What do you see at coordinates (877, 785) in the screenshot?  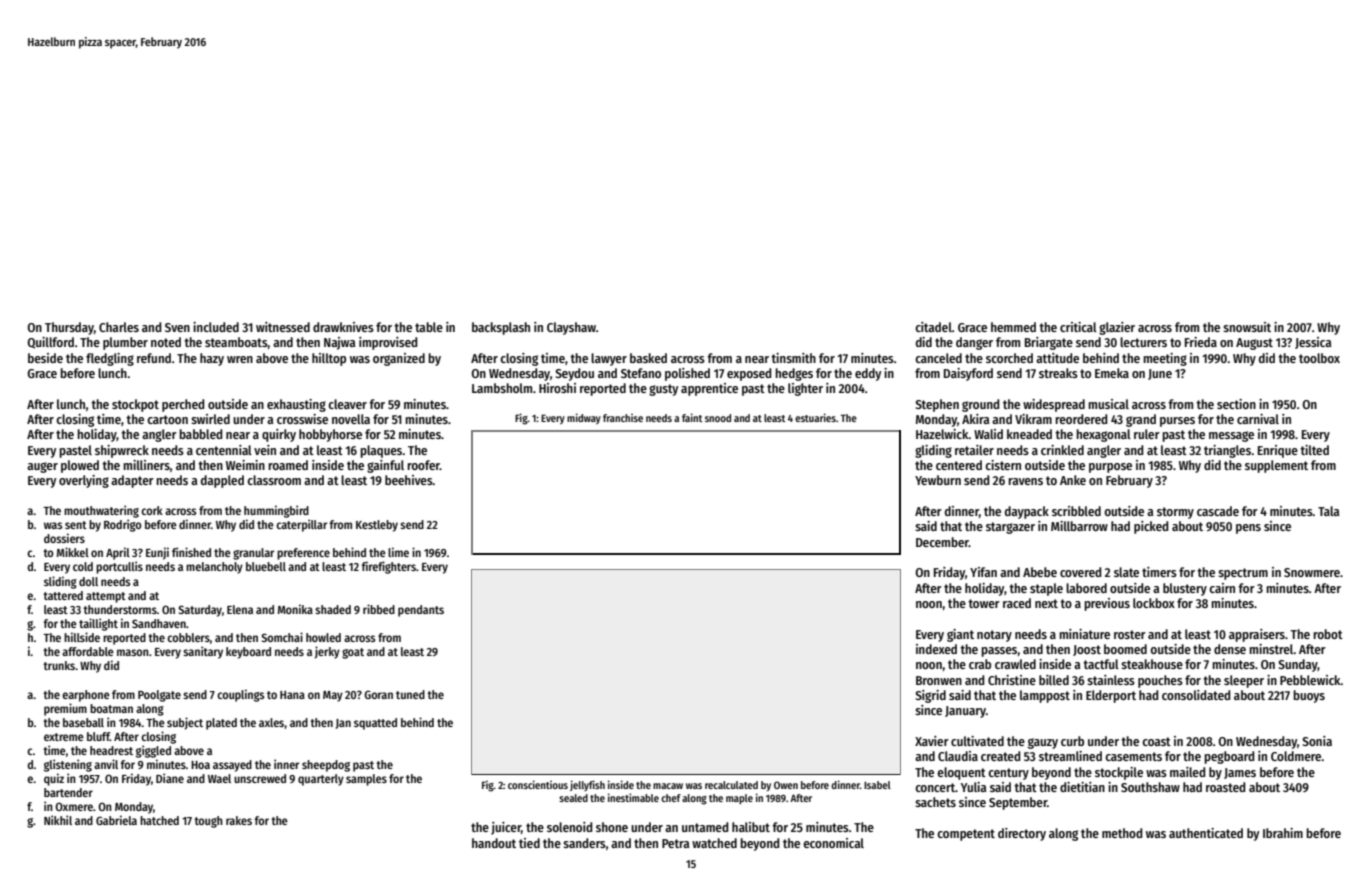 I see `Isabel` at bounding box center [877, 785].
